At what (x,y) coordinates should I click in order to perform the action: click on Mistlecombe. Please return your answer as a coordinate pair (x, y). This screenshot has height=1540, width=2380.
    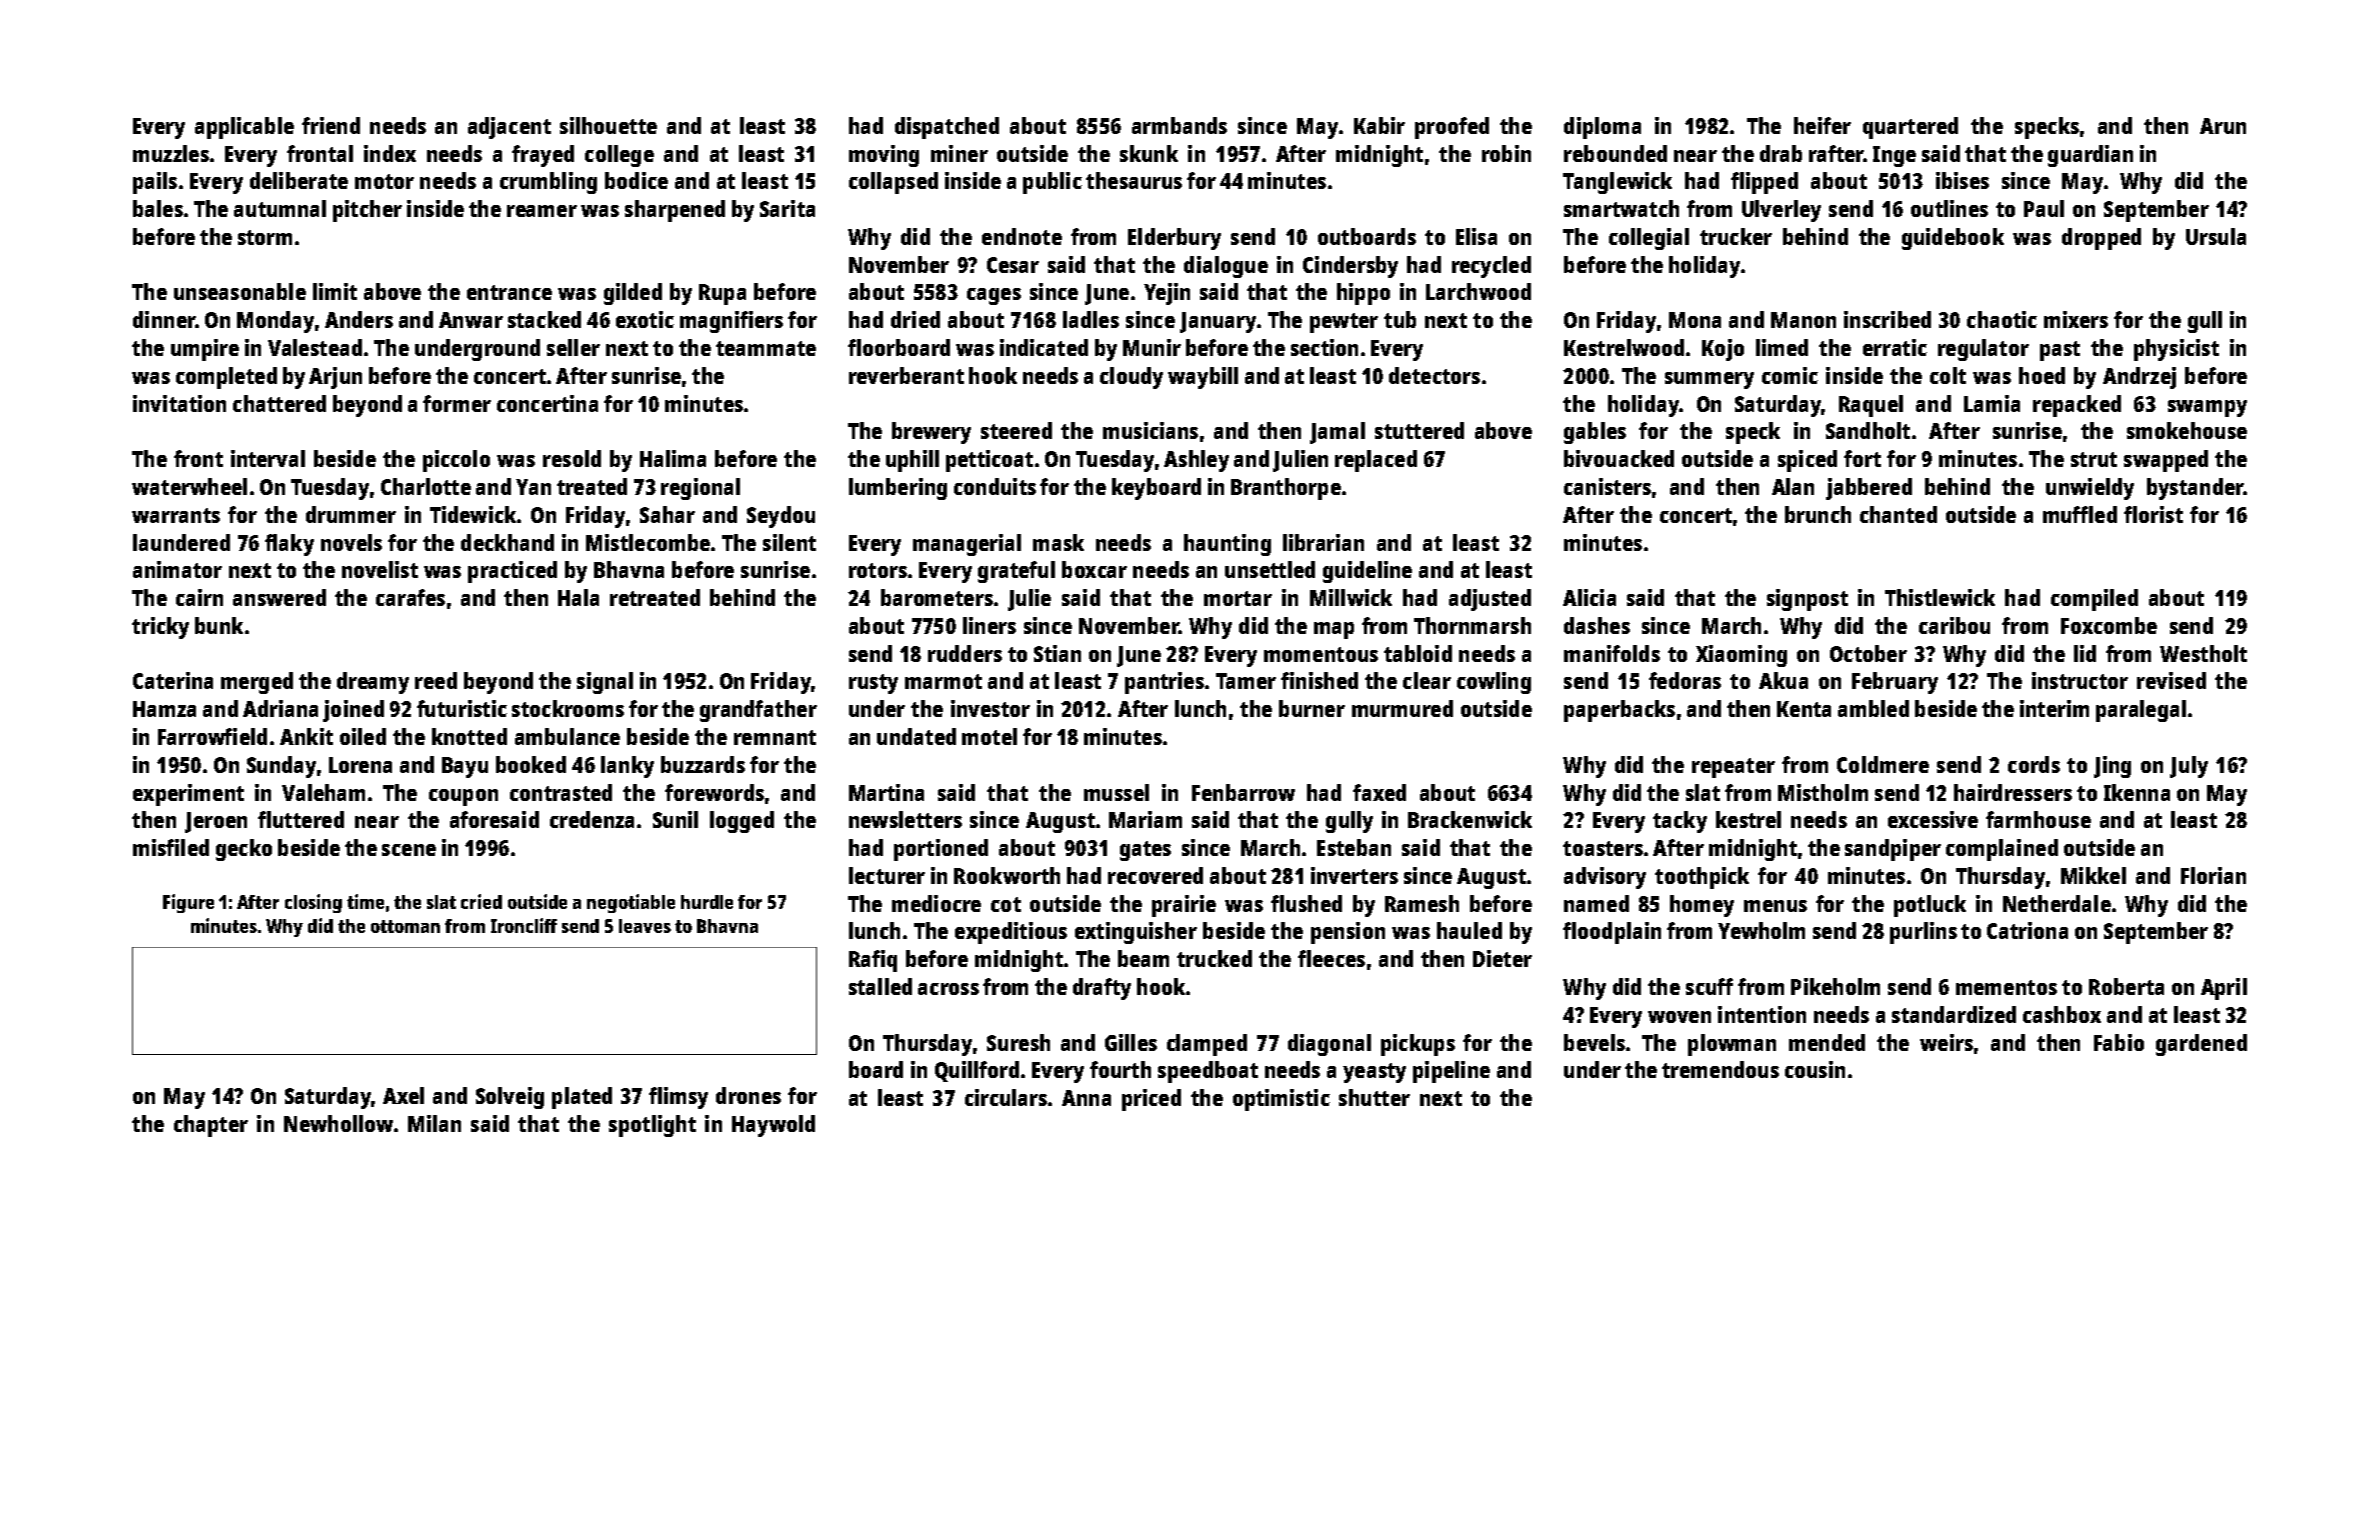
    Looking at the image, I should click on (648, 542).
